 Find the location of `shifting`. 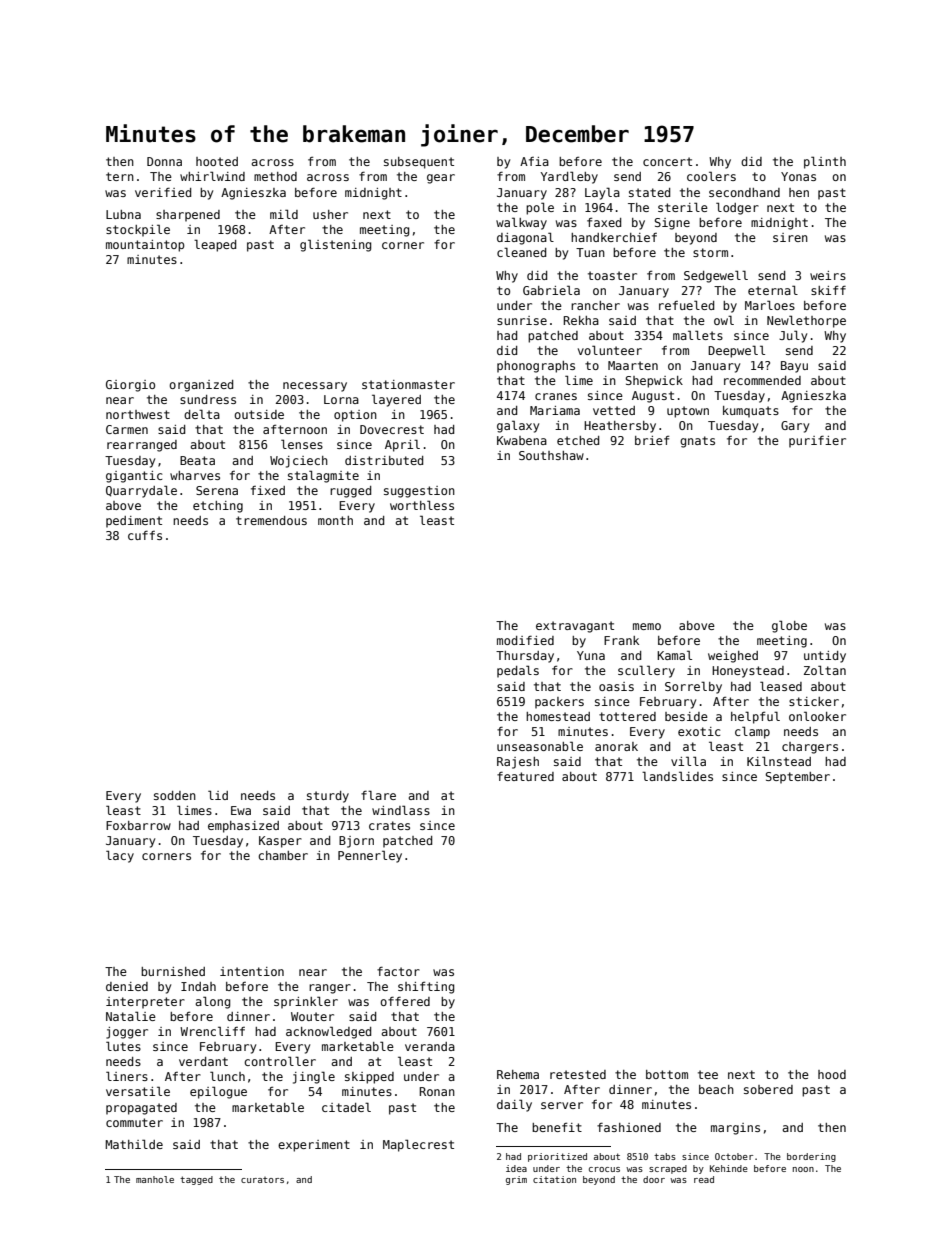

shifting is located at coordinates (426, 987).
